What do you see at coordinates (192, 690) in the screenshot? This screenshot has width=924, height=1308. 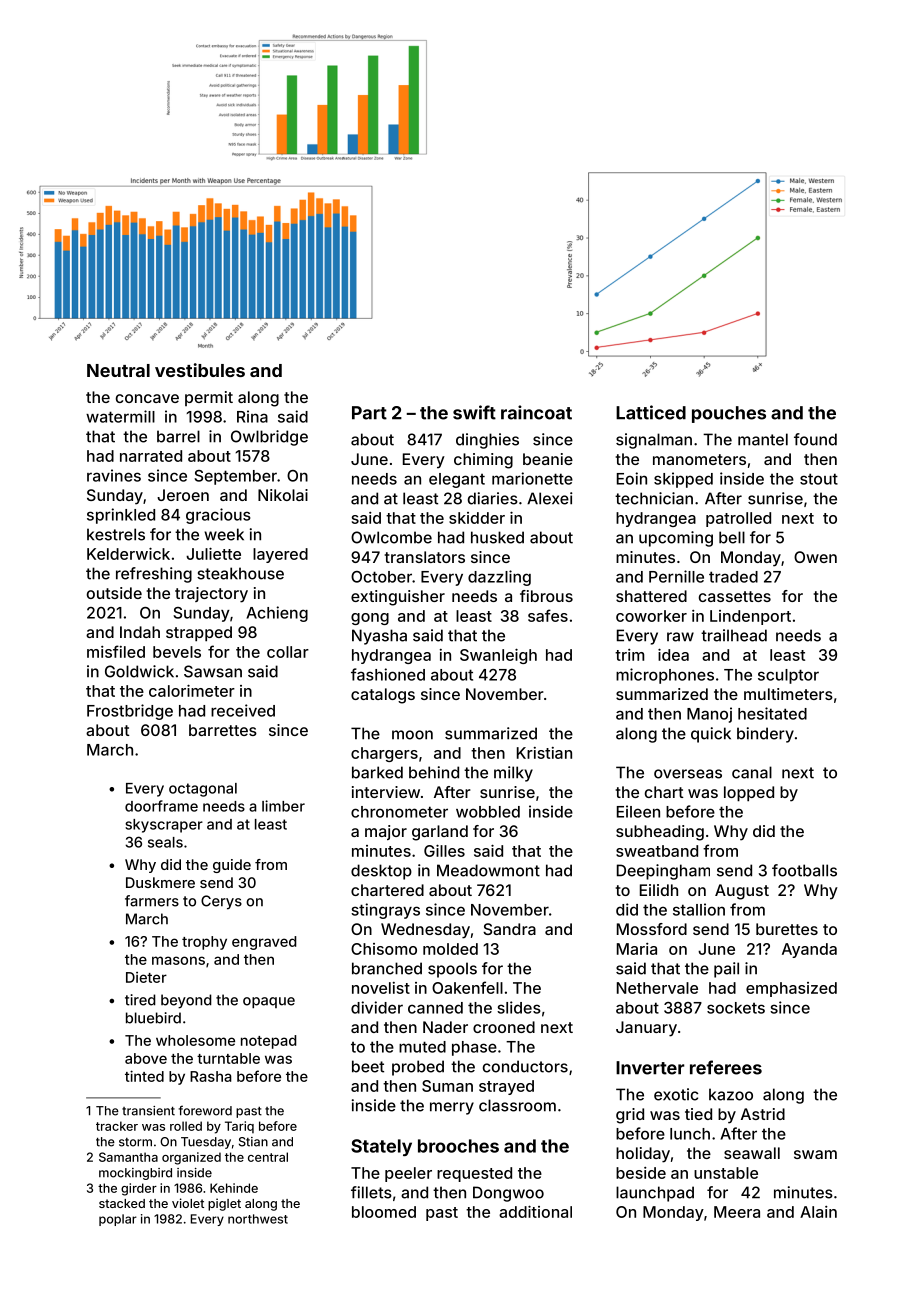 I see `calorimeter` at bounding box center [192, 690].
